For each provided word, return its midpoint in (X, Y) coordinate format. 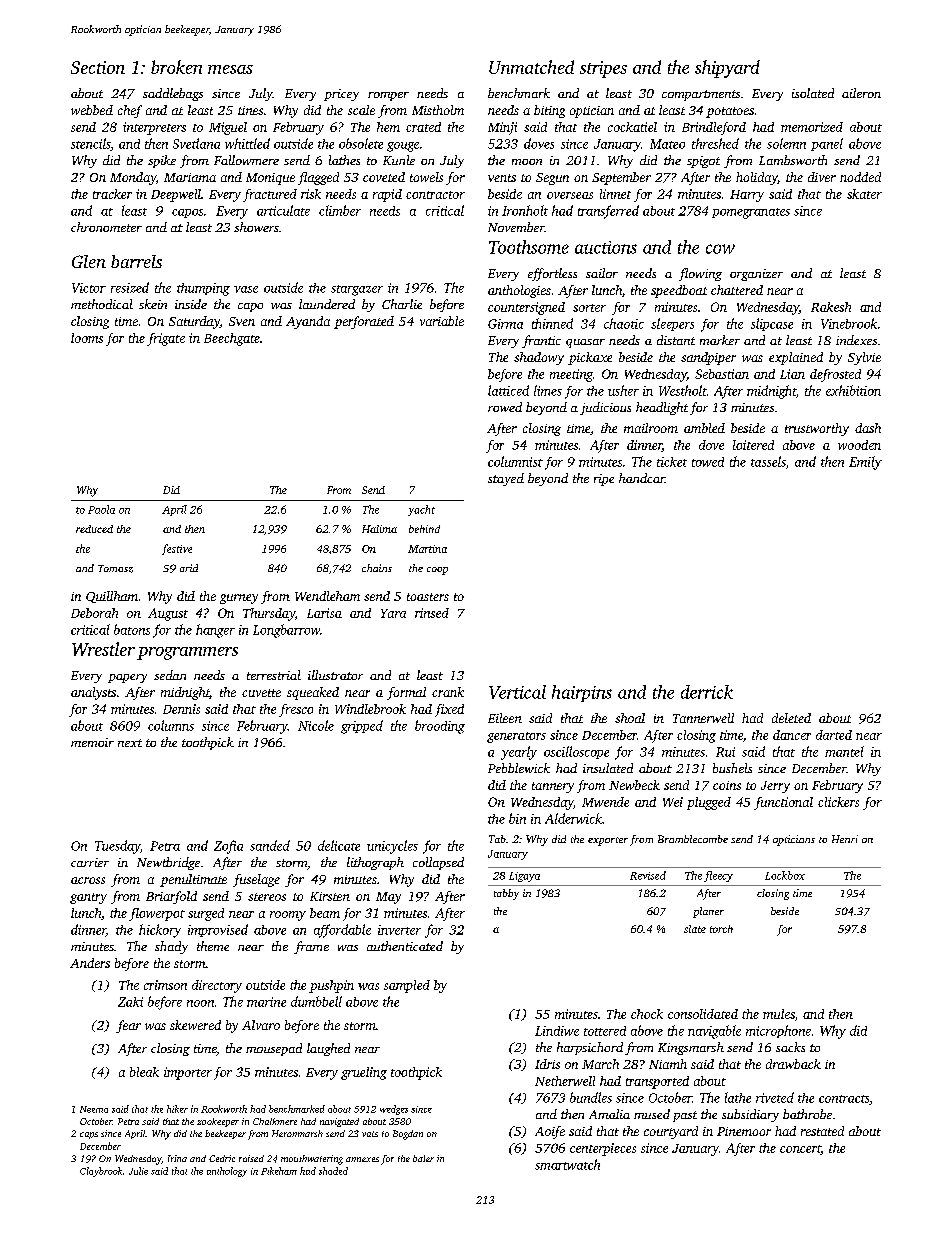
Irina (177, 1158)
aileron (861, 93)
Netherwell (565, 1081)
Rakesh (831, 307)
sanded (270, 845)
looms (87, 338)
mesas (230, 69)
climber (340, 210)
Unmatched (531, 67)
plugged (709, 803)
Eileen (505, 718)
